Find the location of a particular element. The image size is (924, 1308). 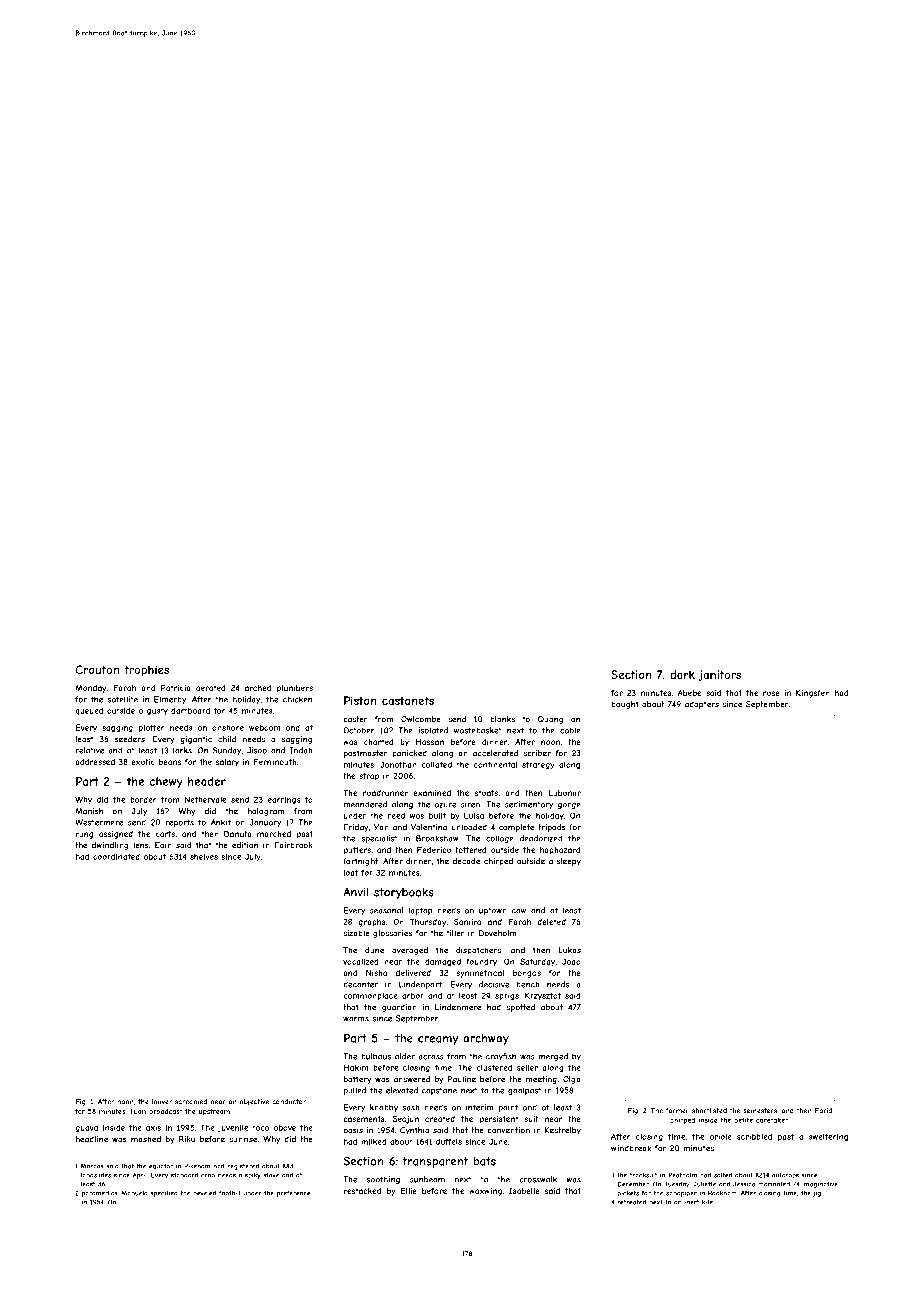

bulbous is located at coordinates (376, 1056).
